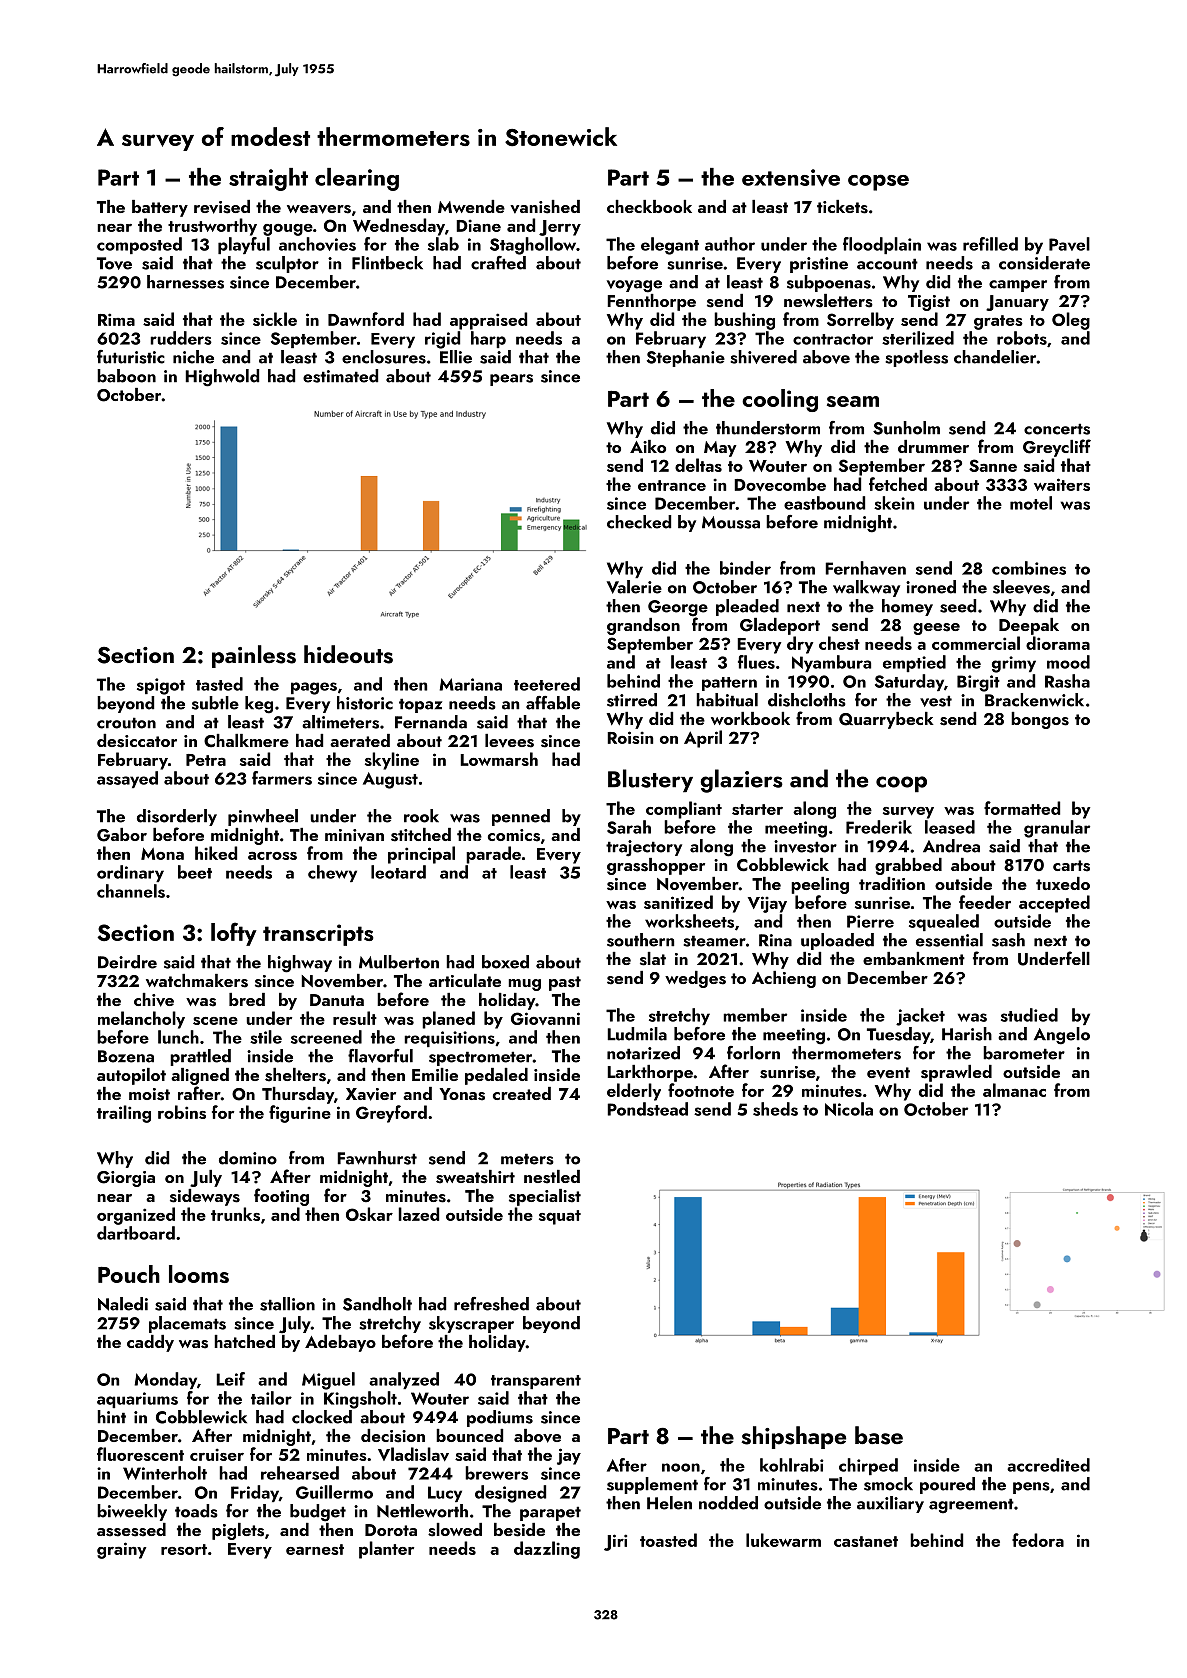 The image size is (1187, 1678). Describe the element at coordinates (866, 1541) in the image. I see `castanet` at that location.
